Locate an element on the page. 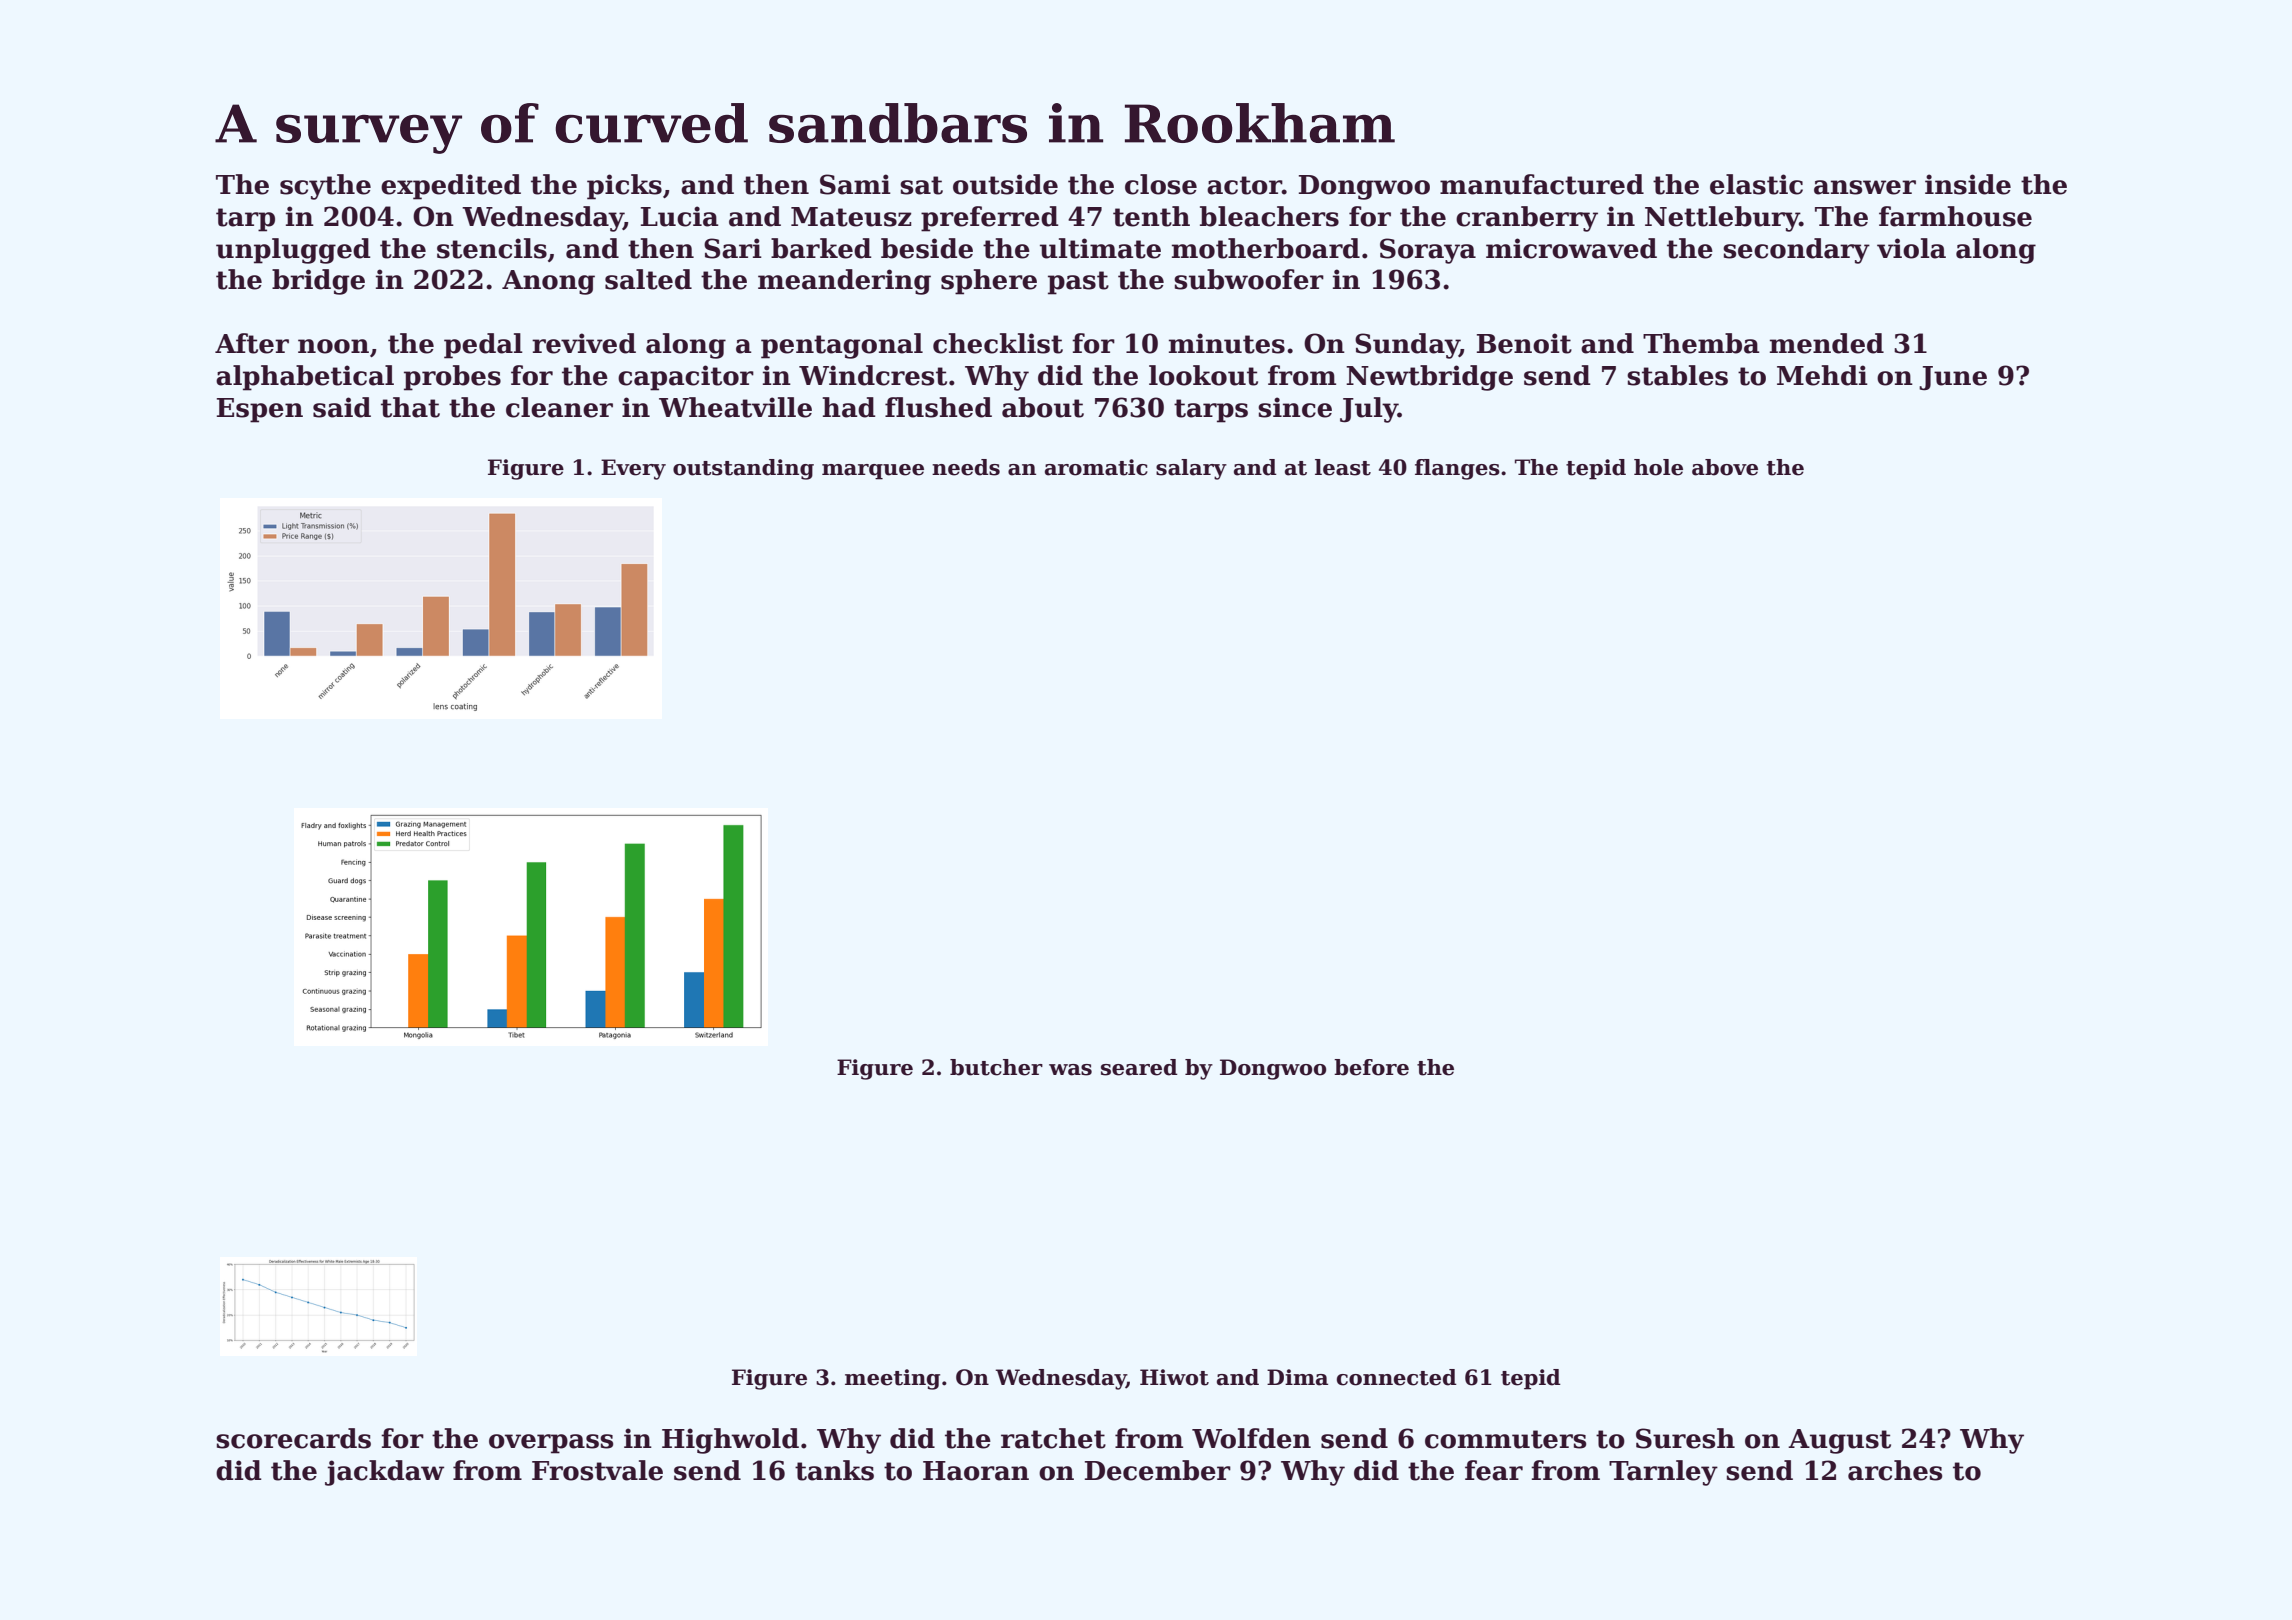 This document has height=1620, width=2292. expedited is located at coordinates (451, 187).
